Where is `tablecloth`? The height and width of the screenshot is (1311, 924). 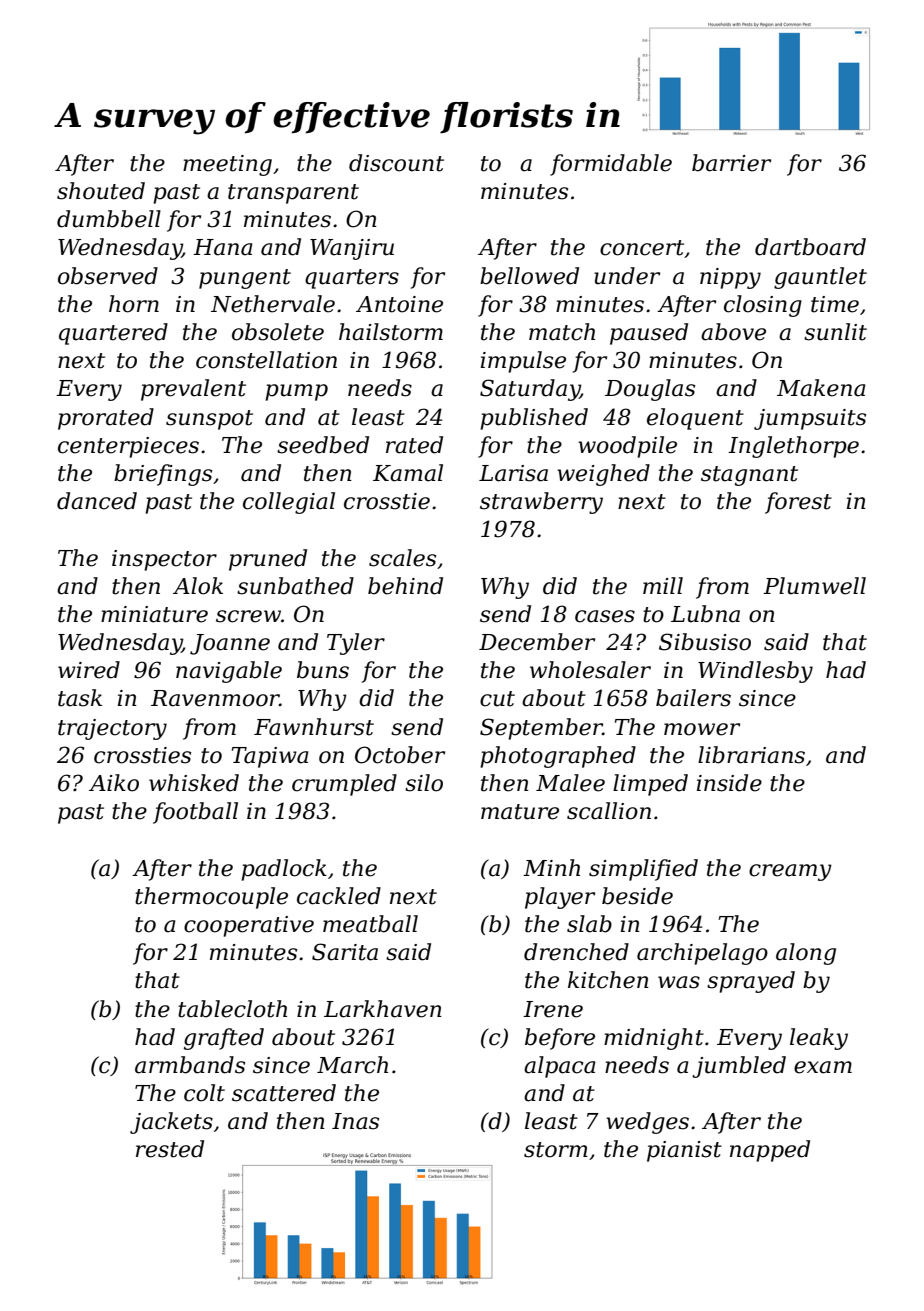 tablecloth is located at coordinates (232, 1009).
